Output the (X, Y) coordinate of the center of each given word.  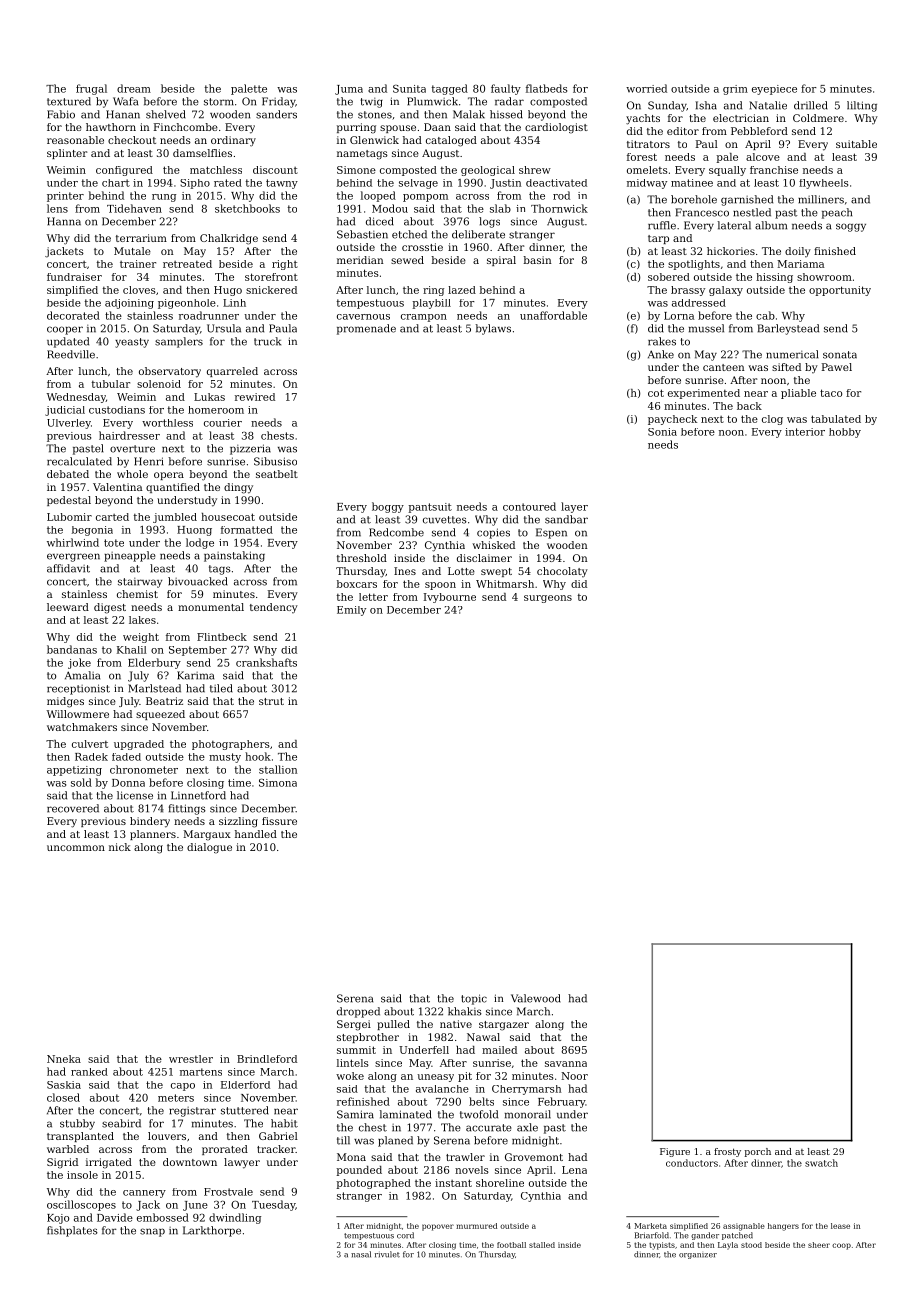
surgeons (548, 599)
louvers (167, 1136)
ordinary (233, 141)
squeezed (160, 715)
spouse (398, 129)
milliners (821, 199)
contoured (529, 506)
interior (805, 432)
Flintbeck (222, 637)
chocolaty (562, 572)
